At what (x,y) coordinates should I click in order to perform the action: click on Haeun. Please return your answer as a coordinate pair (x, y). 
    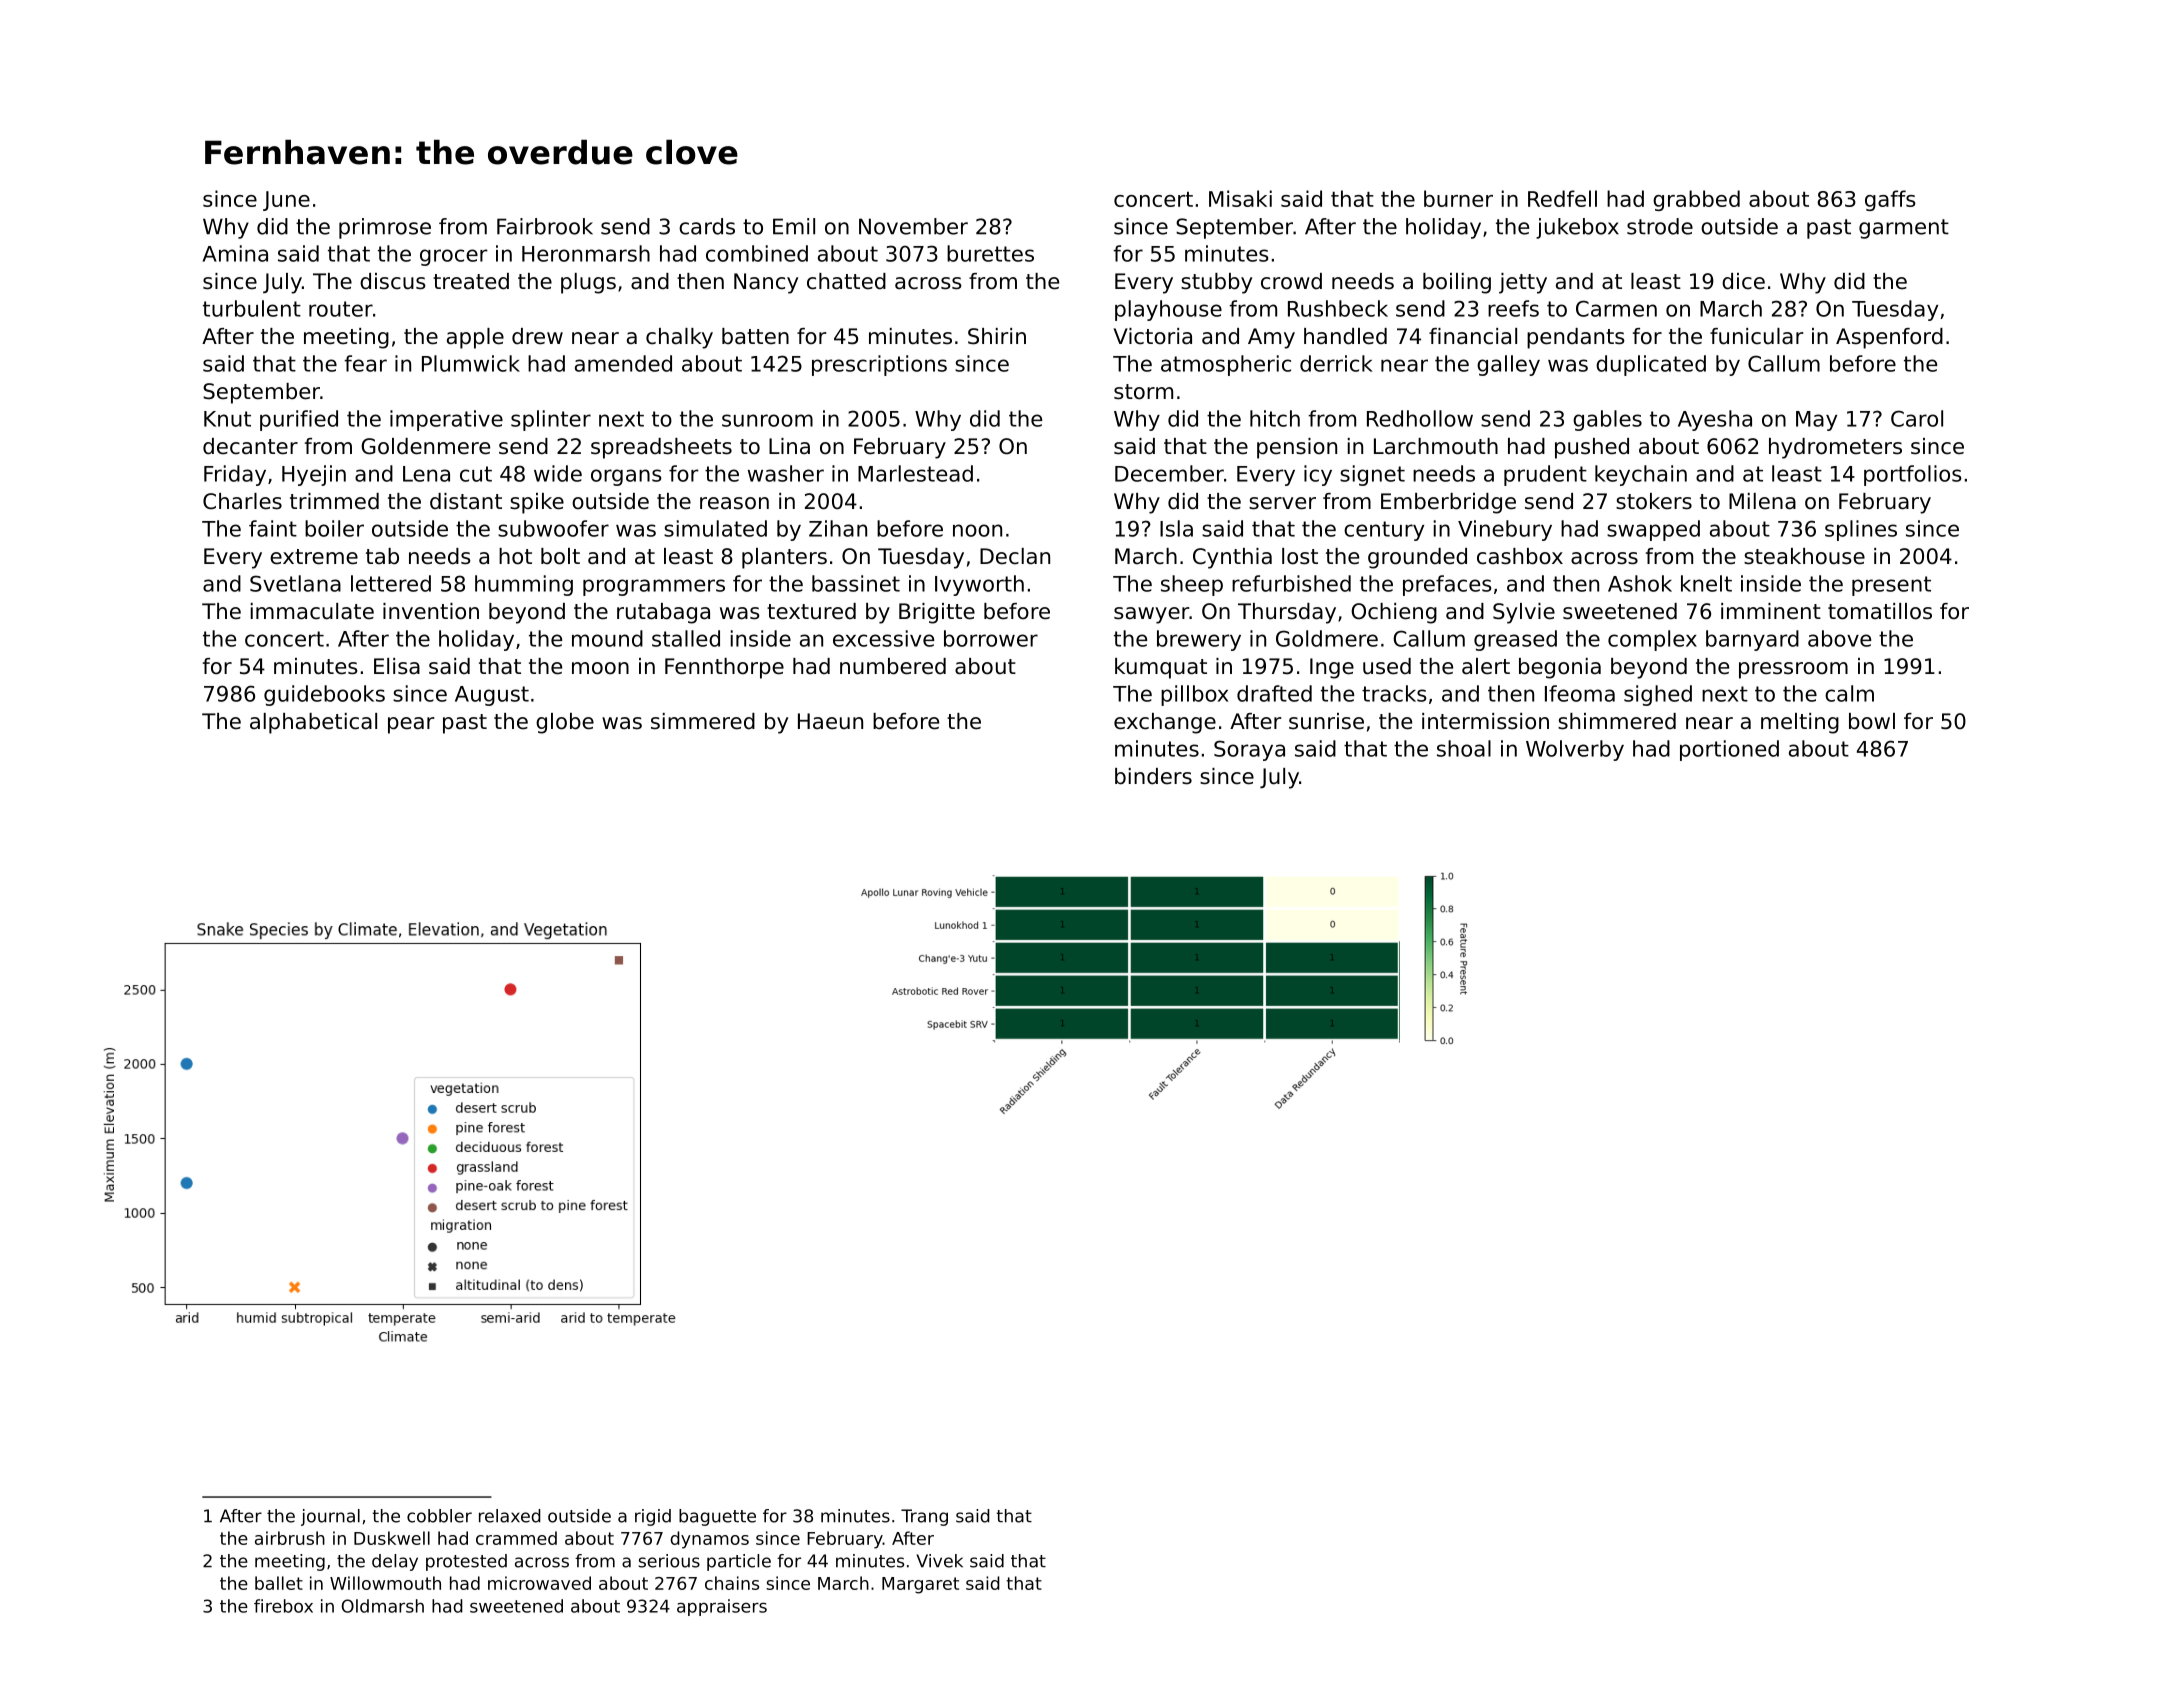
    Looking at the image, I should click on (830, 721).
